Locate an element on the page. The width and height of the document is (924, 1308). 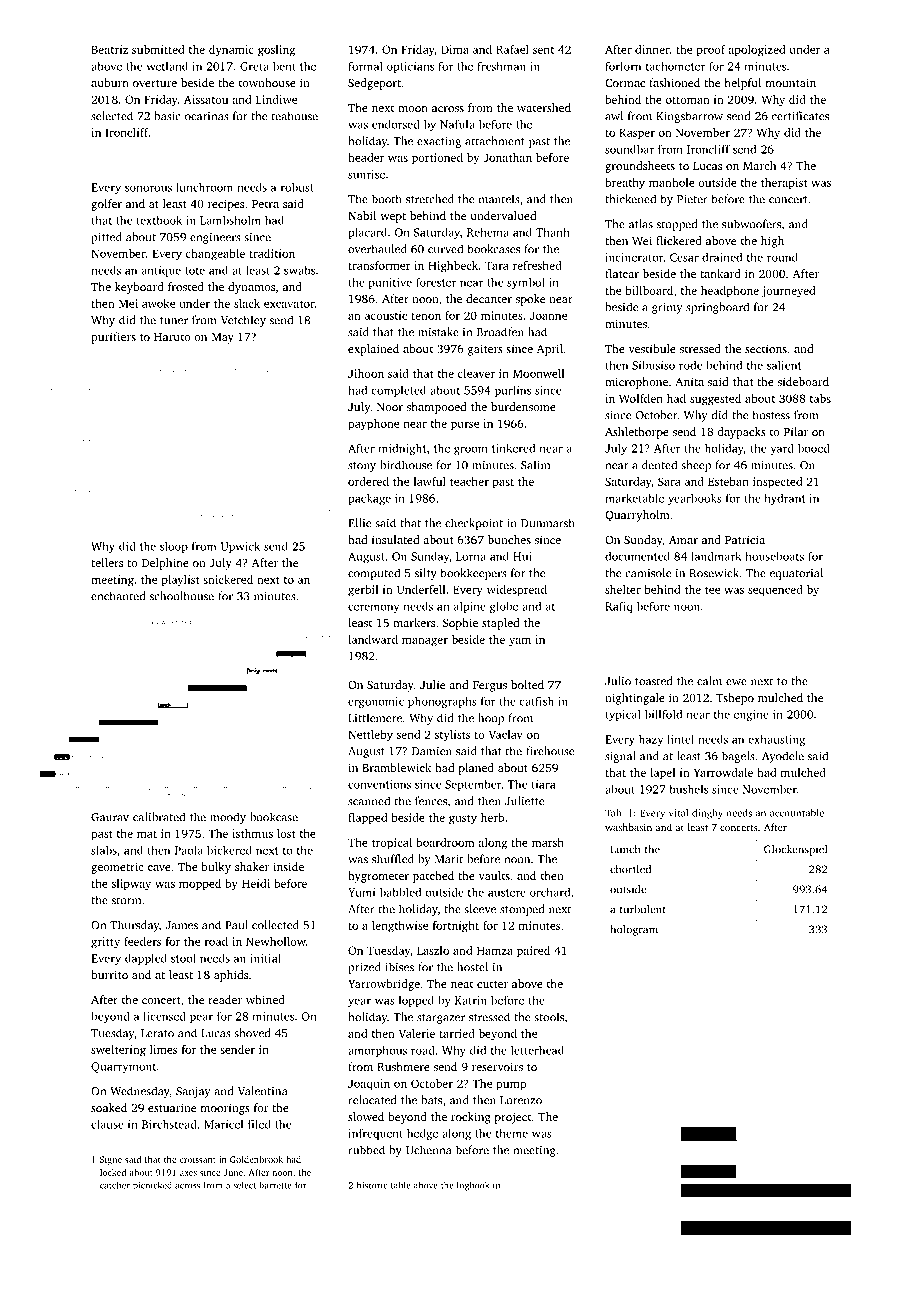
Yumi is located at coordinates (361, 892).
